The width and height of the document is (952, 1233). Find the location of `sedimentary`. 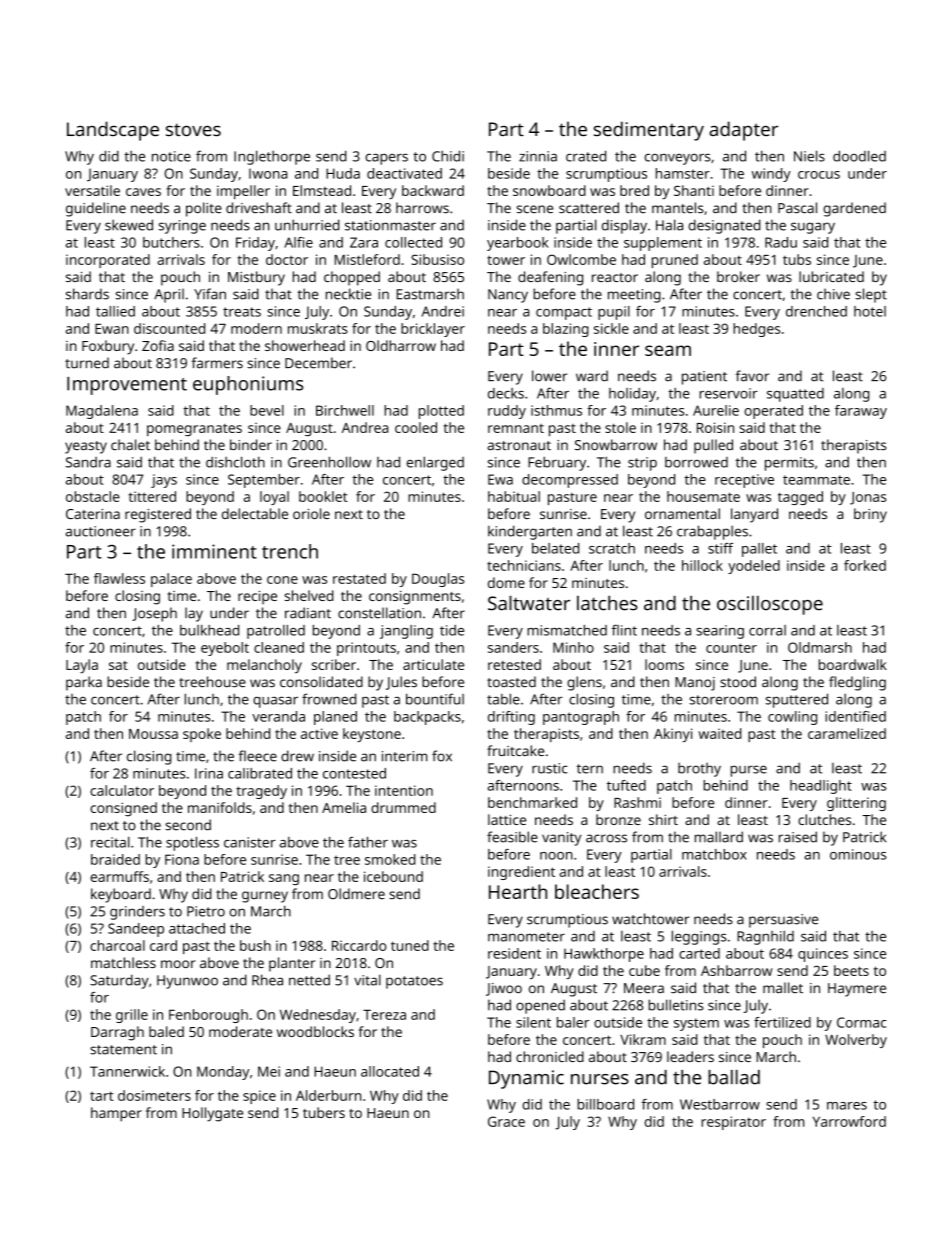

sedimentary is located at coordinates (649, 131).
